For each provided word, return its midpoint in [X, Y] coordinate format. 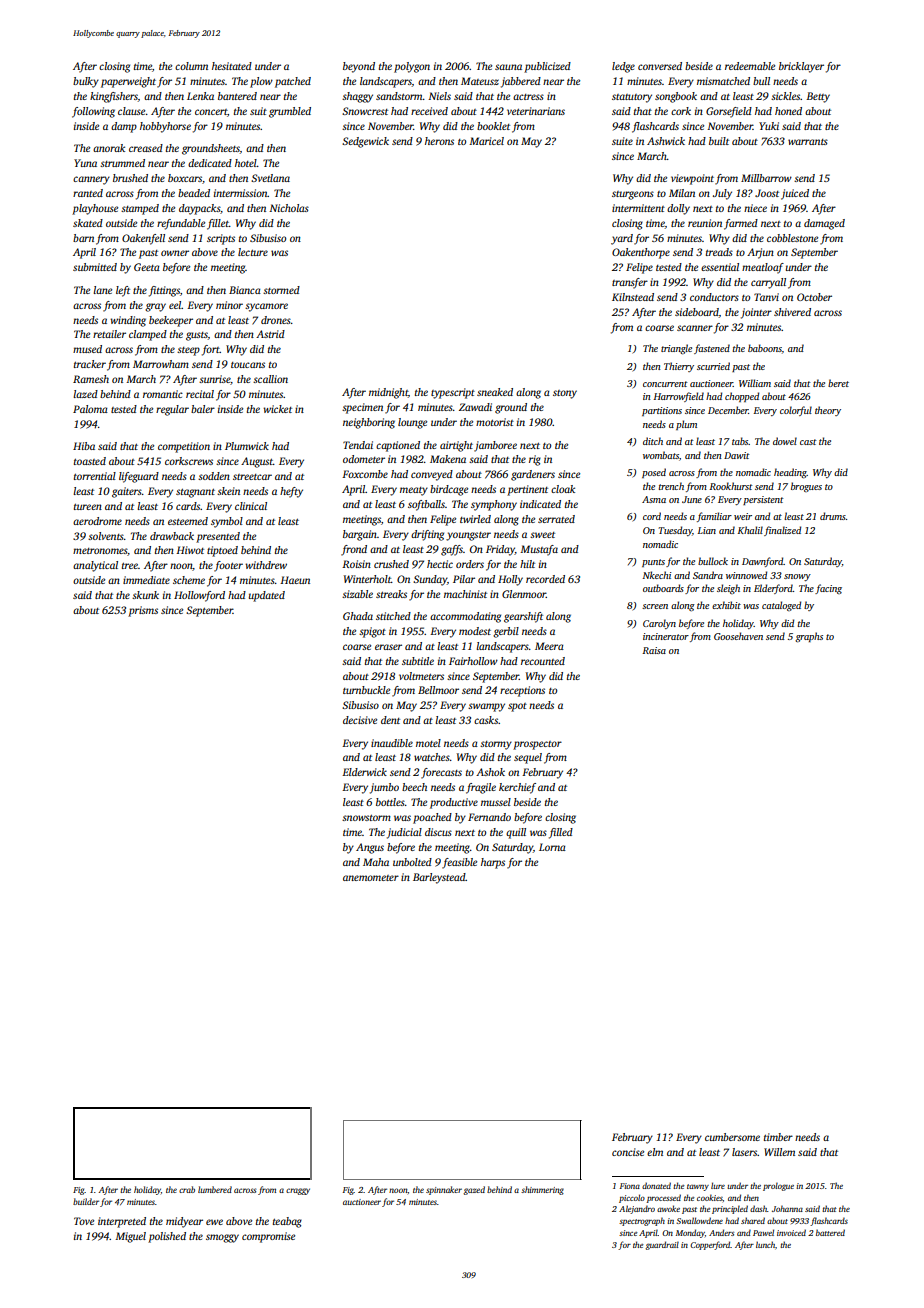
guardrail [662, 1245]
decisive [360, 720]
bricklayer [801, 67]
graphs [809, 637]
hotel [246, 163]
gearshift [523, 617]
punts [653, 563]
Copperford [710, 1245]
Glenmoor [524, 594]
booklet [493, 126]
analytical [95, 566]
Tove [84, 1221]
